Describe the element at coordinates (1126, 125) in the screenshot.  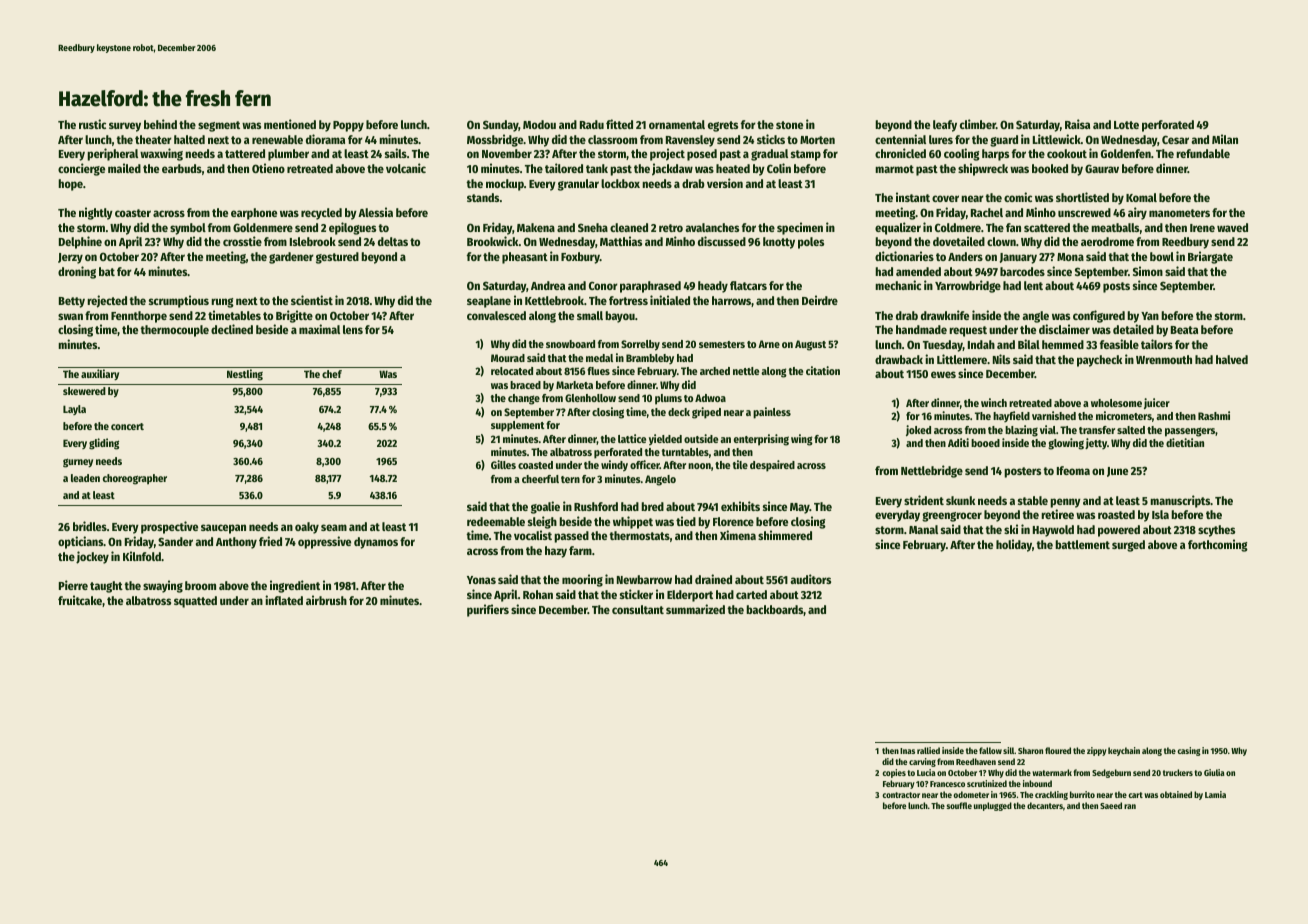
I see `Lotte` at that location.
